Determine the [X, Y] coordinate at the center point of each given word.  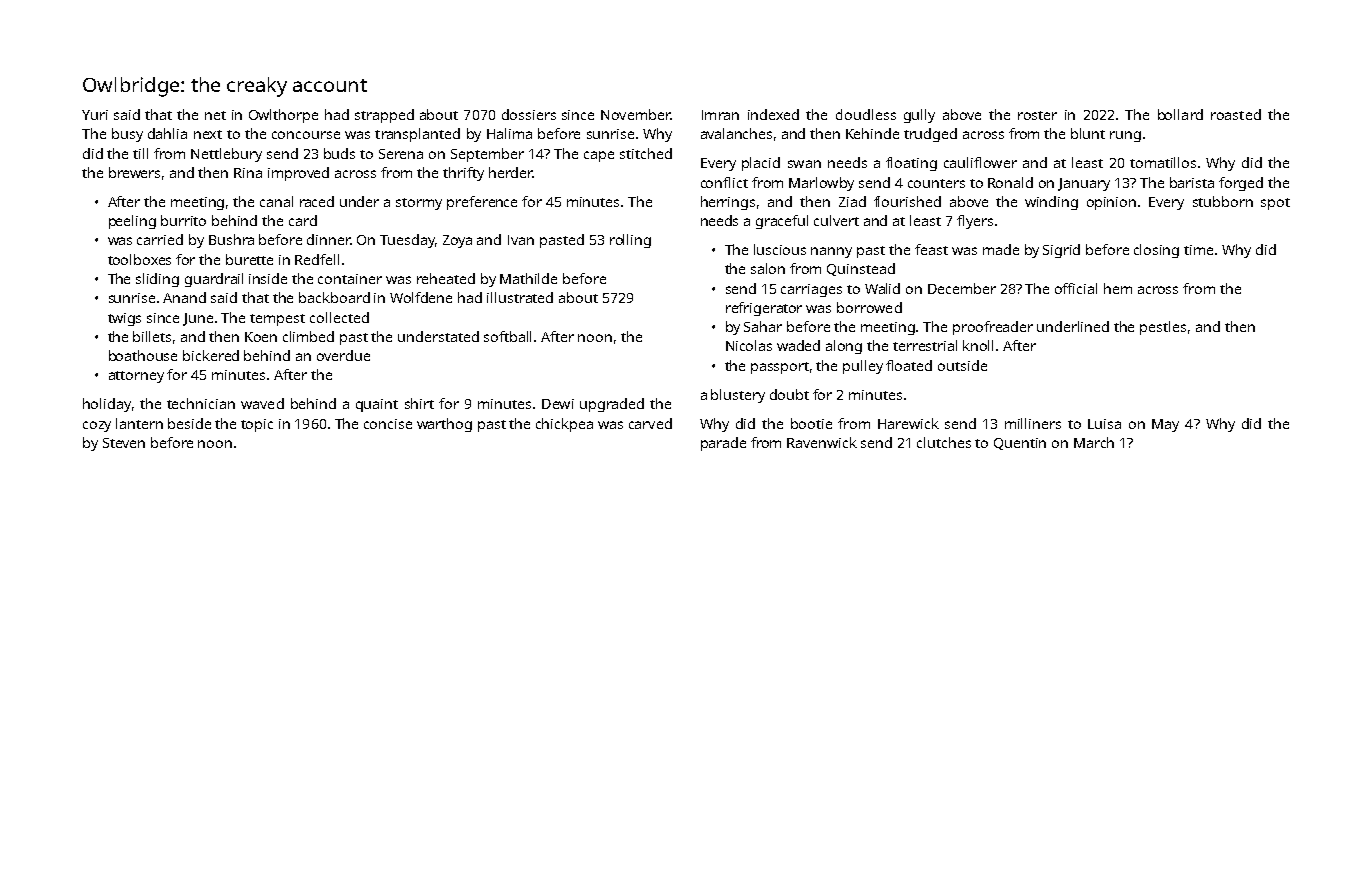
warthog [444, 425]
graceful [782, 222]
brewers [134, 172]
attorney [136, 377]
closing [1156, 251]
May [1165, 425]
